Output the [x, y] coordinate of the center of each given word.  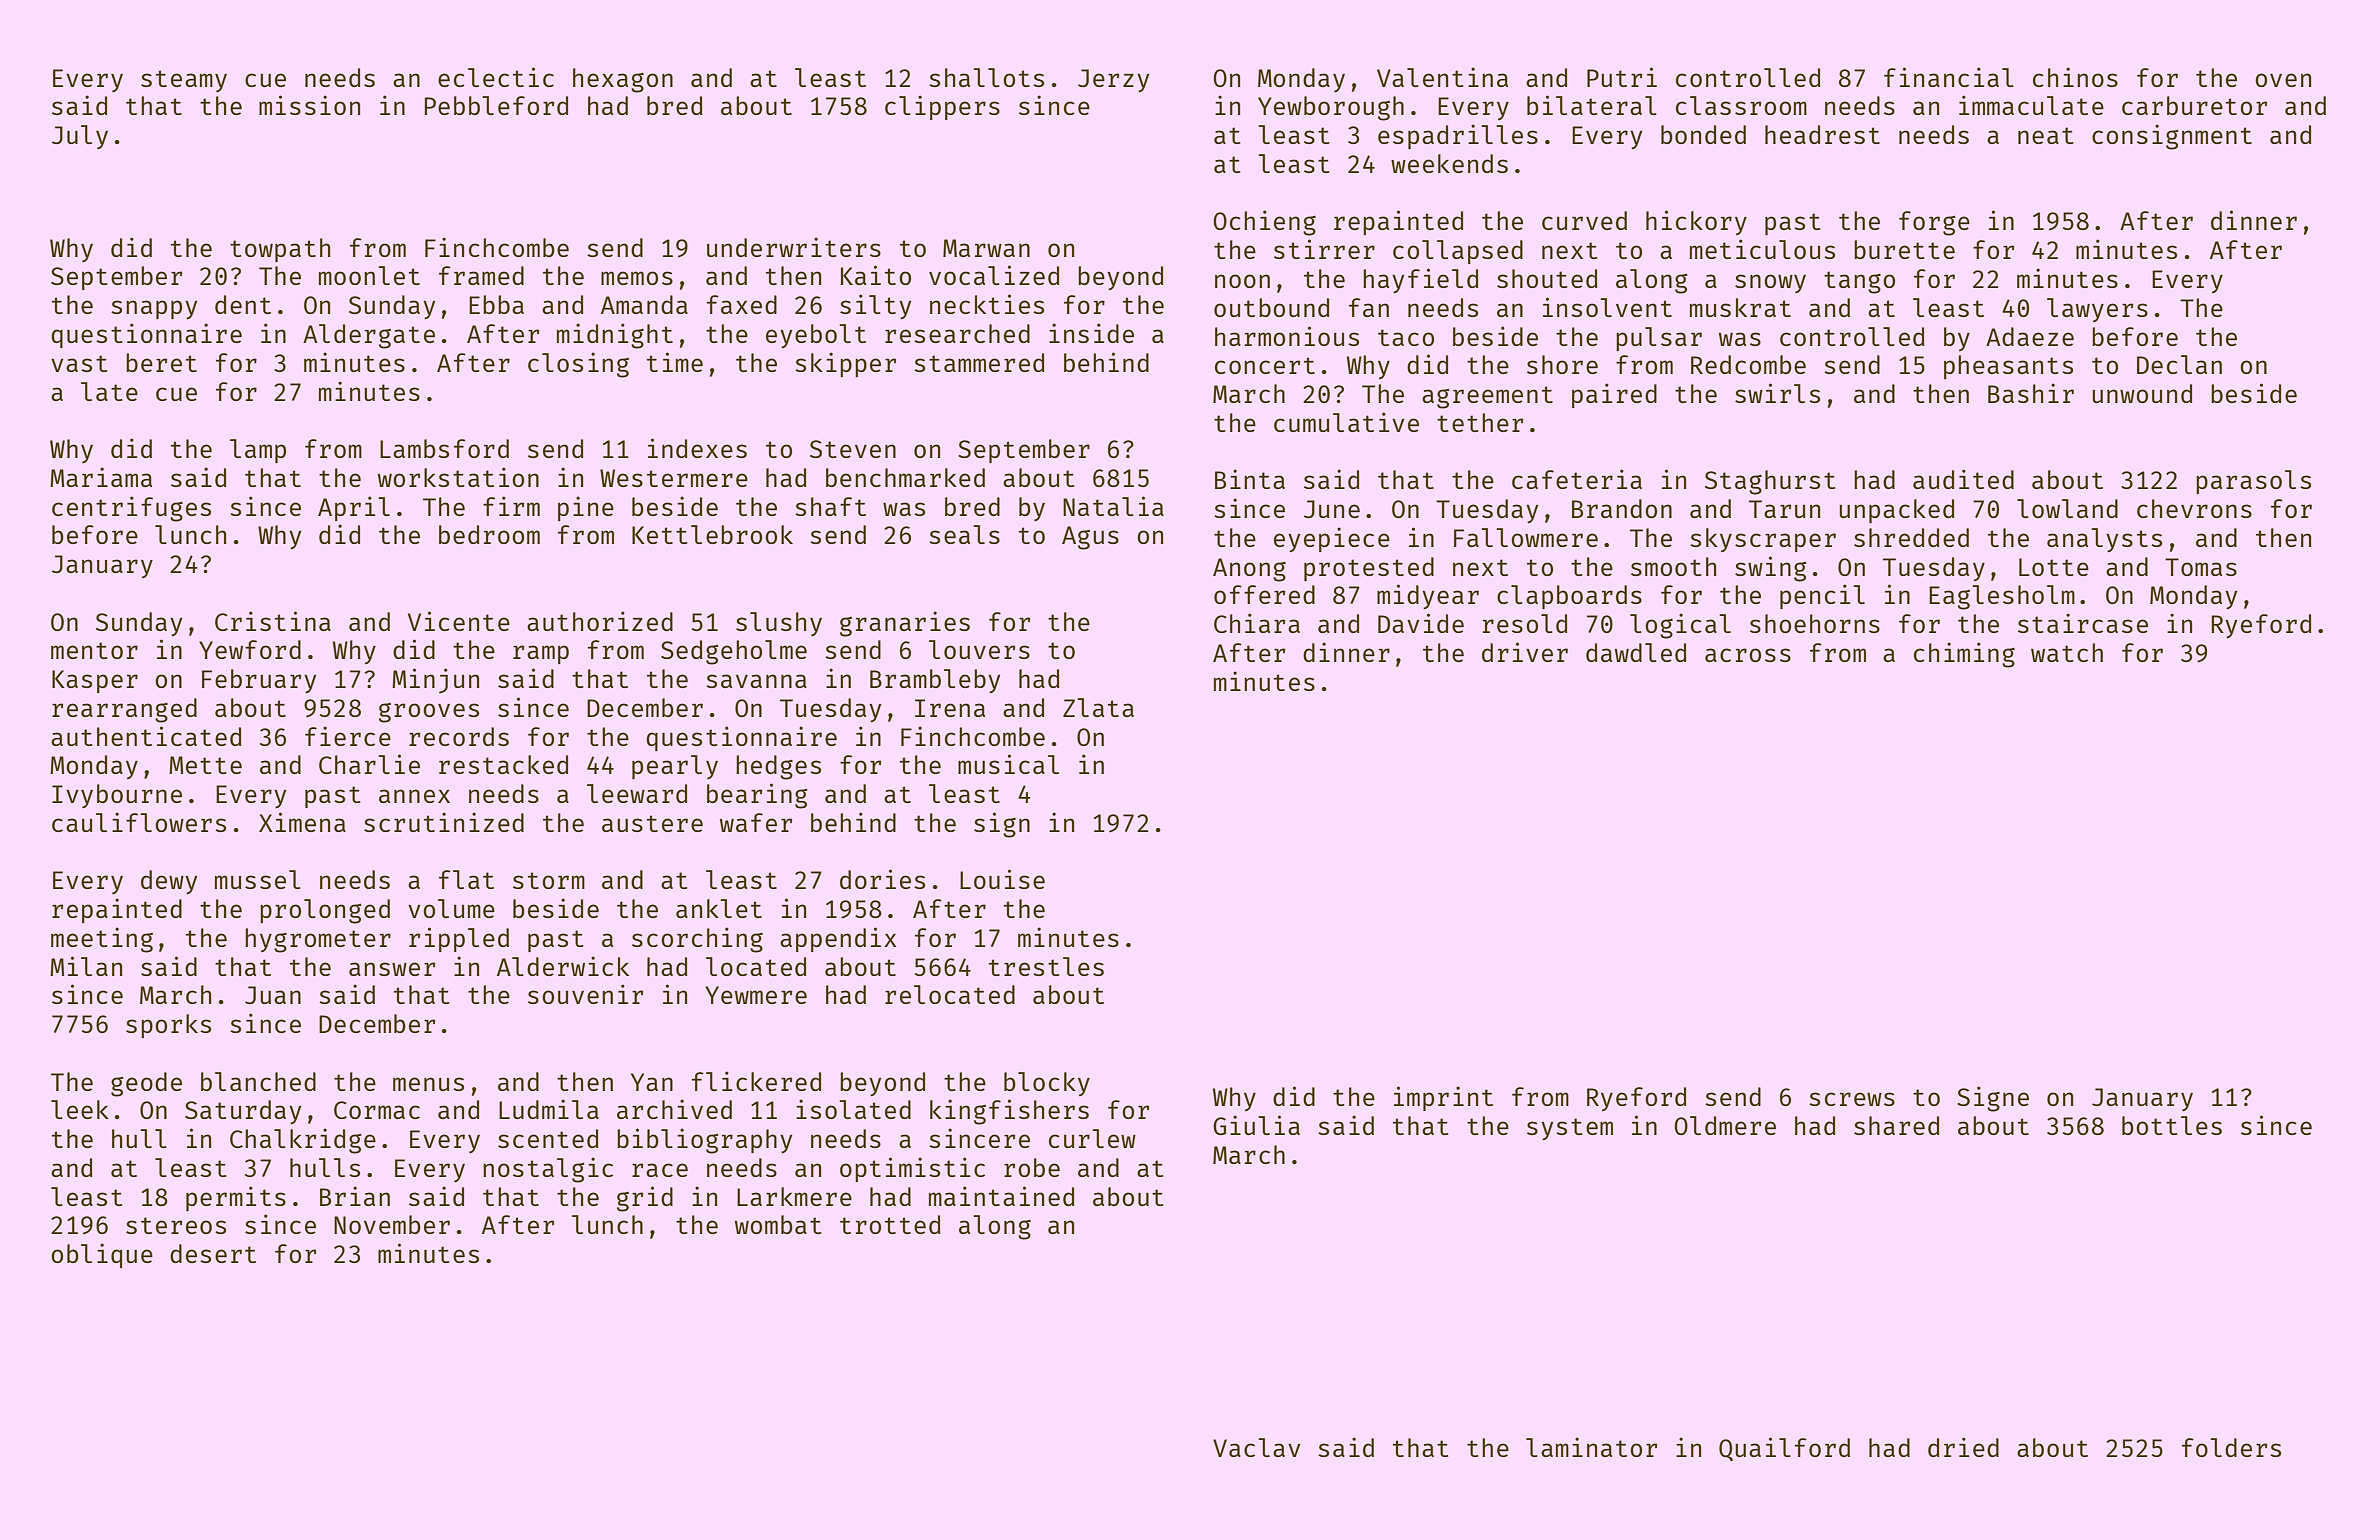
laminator [1591, 1447]
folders [2231, 1447]
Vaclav [1257, 1447]
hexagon [623, 80]
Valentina [1442, 77]
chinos [2075, 77]
